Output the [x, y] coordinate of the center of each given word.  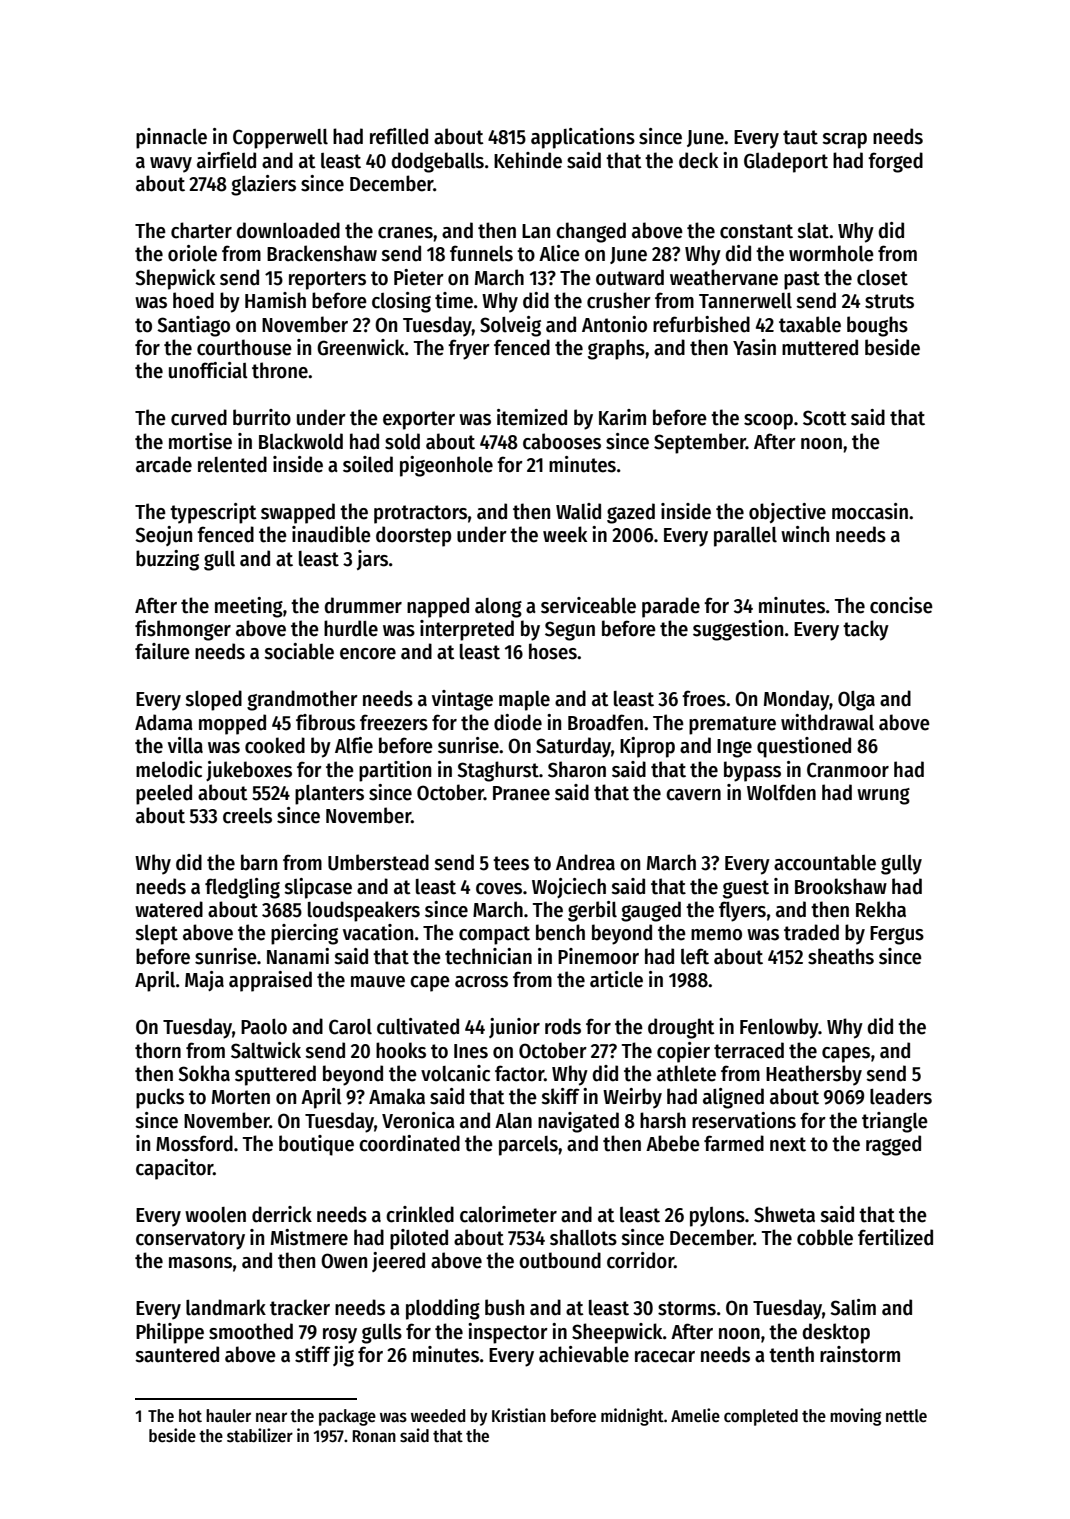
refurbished [701, 324]
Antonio [614, 324]
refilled [399, 136]
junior [514, 1028]
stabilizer [260, 1435]
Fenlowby [779, 1028]
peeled [164, 794]
